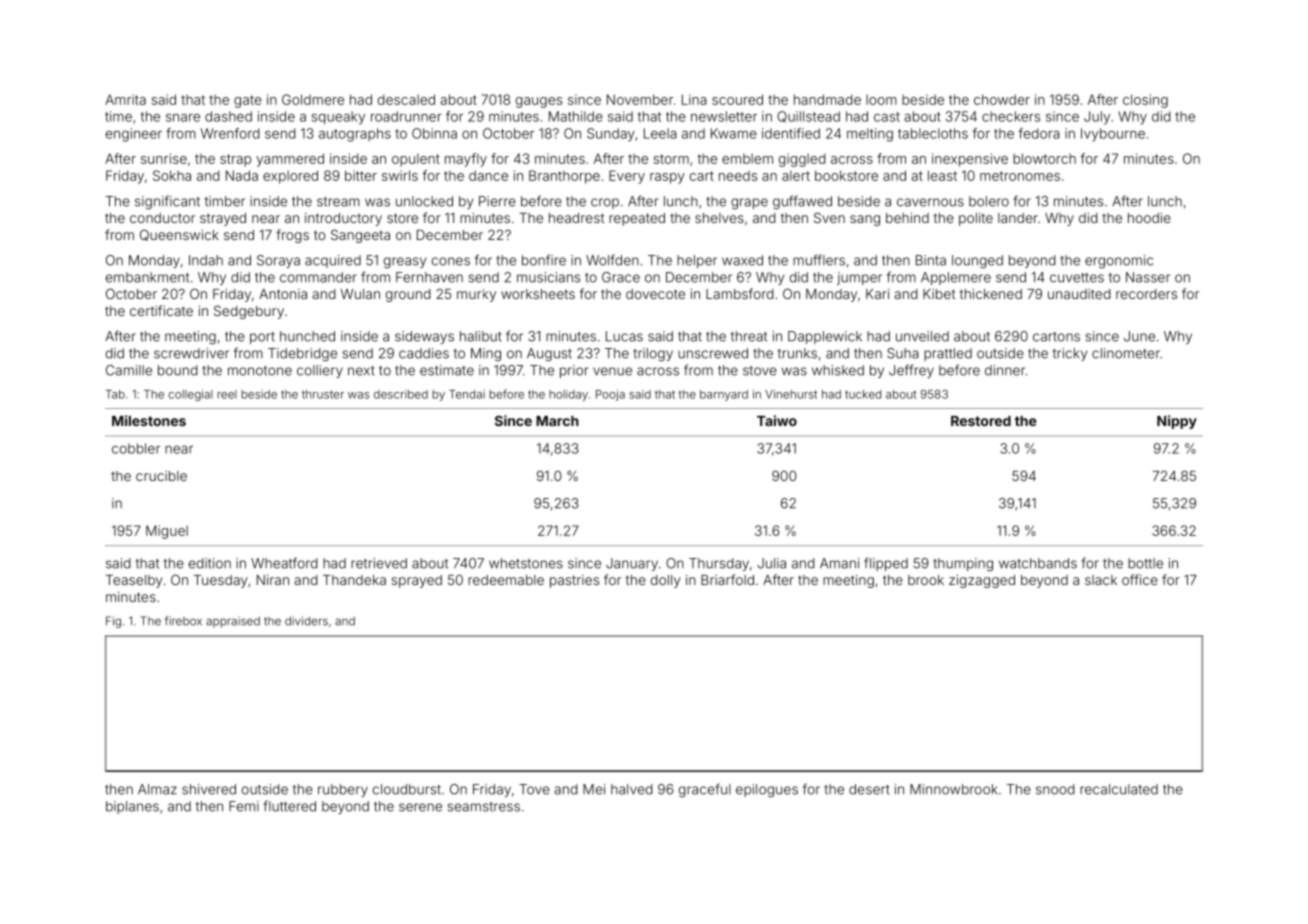 Image resolution: width=1308 pixels, height=924 pixels. Describe the element at coordinates (235, 160) in the screenshot. I see `strap` at that location.
